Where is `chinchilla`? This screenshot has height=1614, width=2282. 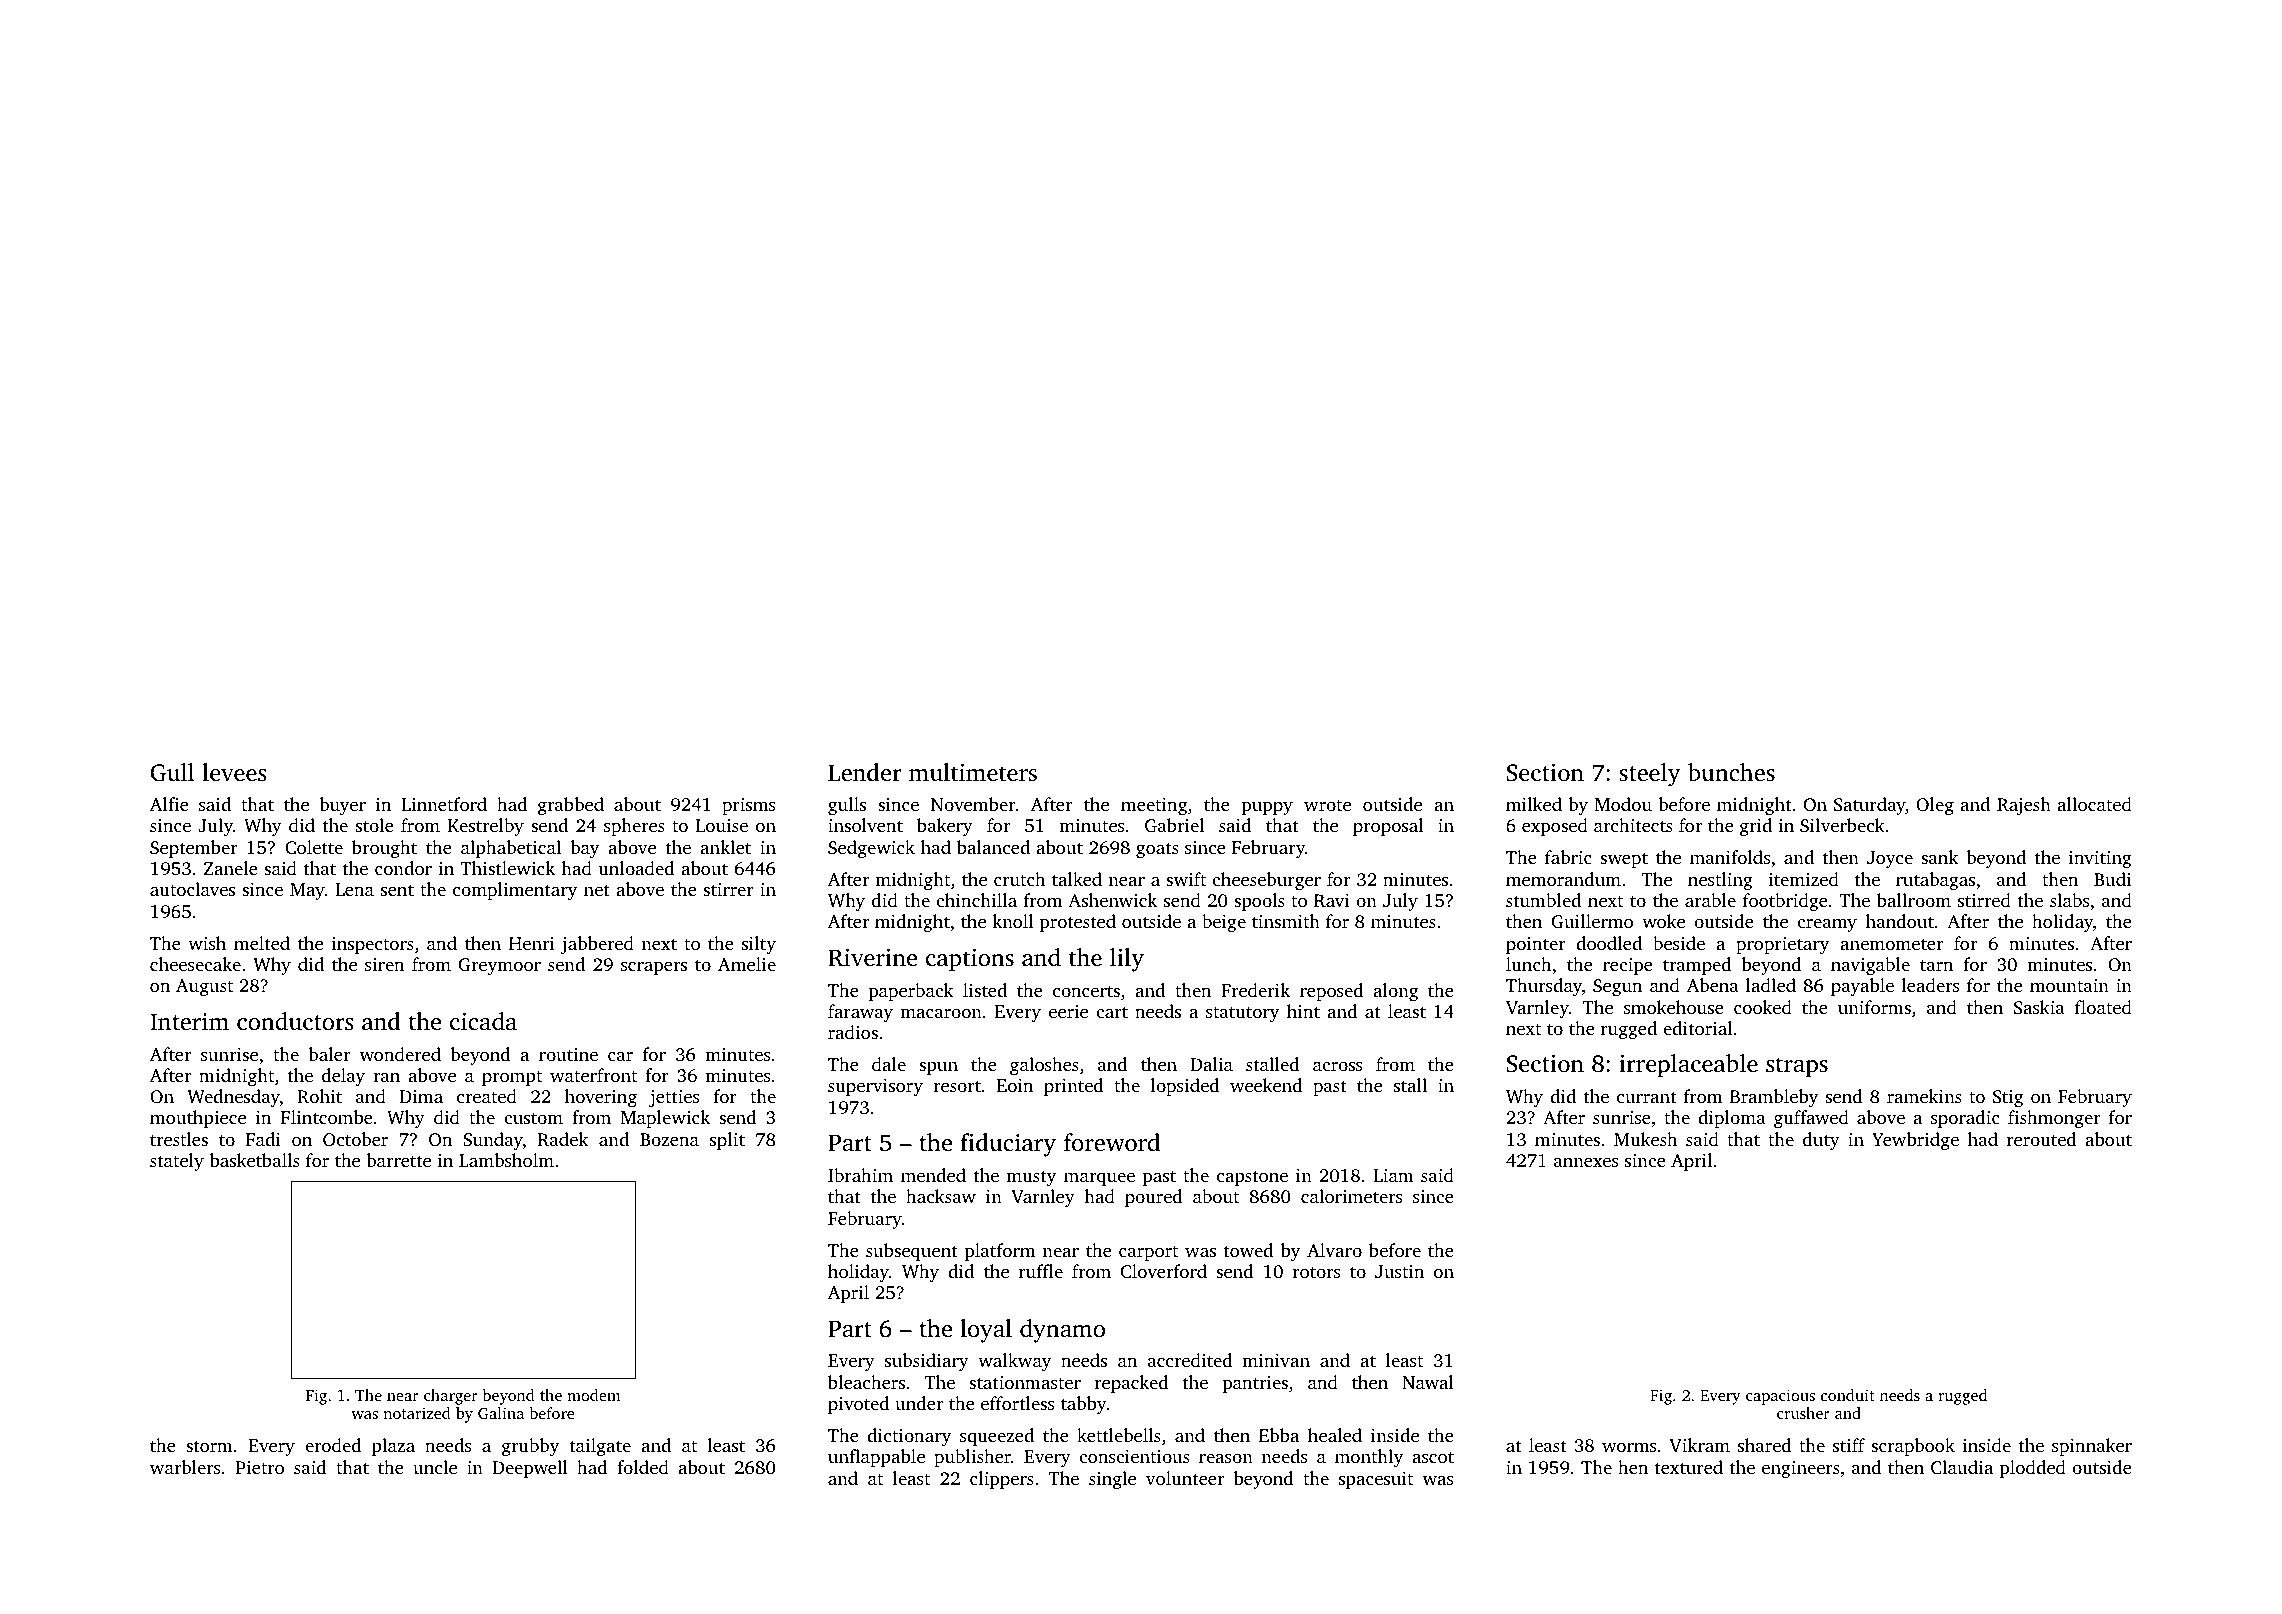 chinchilla is located at coordinates (976, 900).
